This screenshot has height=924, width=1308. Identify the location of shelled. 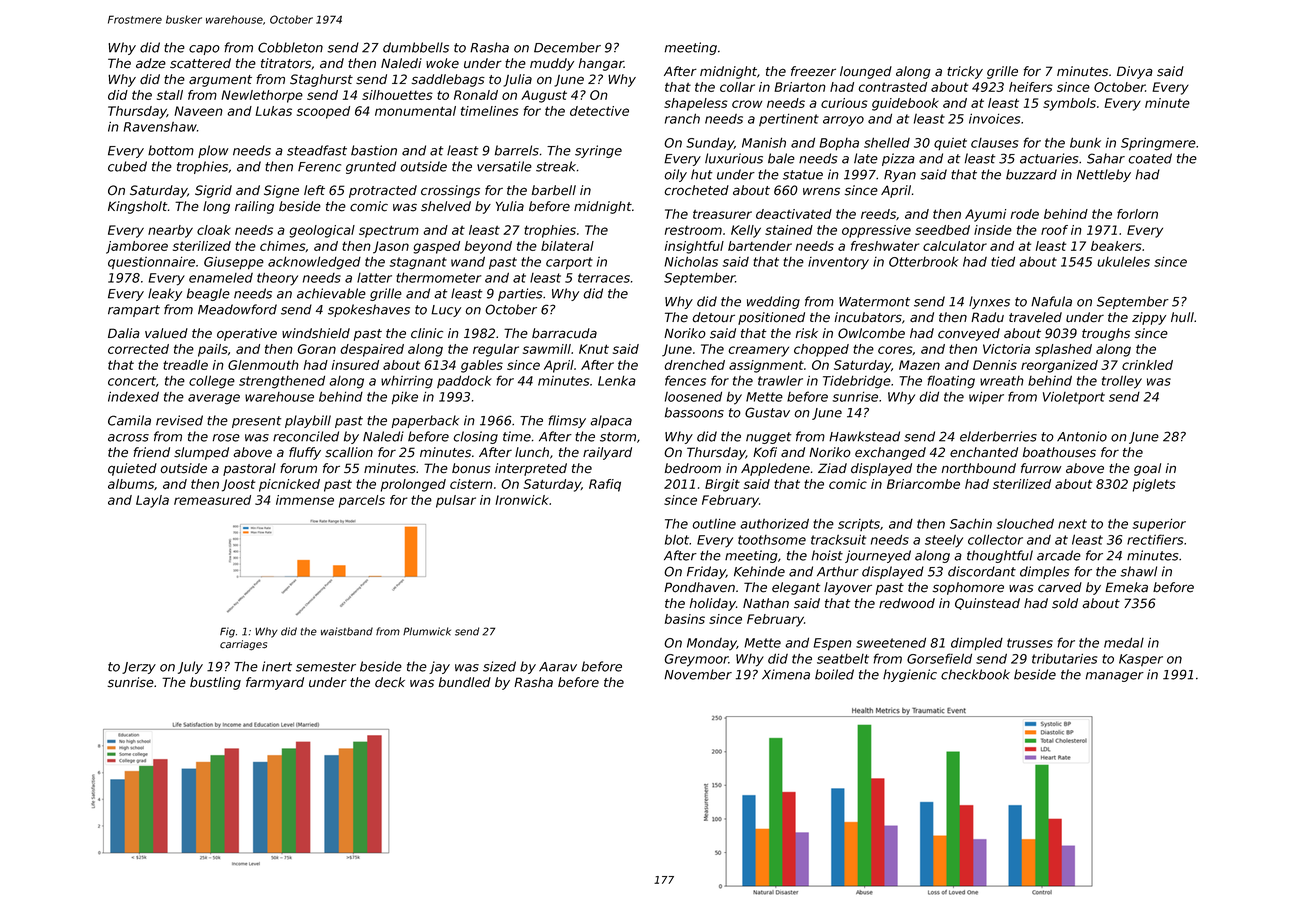
(887, 142).
